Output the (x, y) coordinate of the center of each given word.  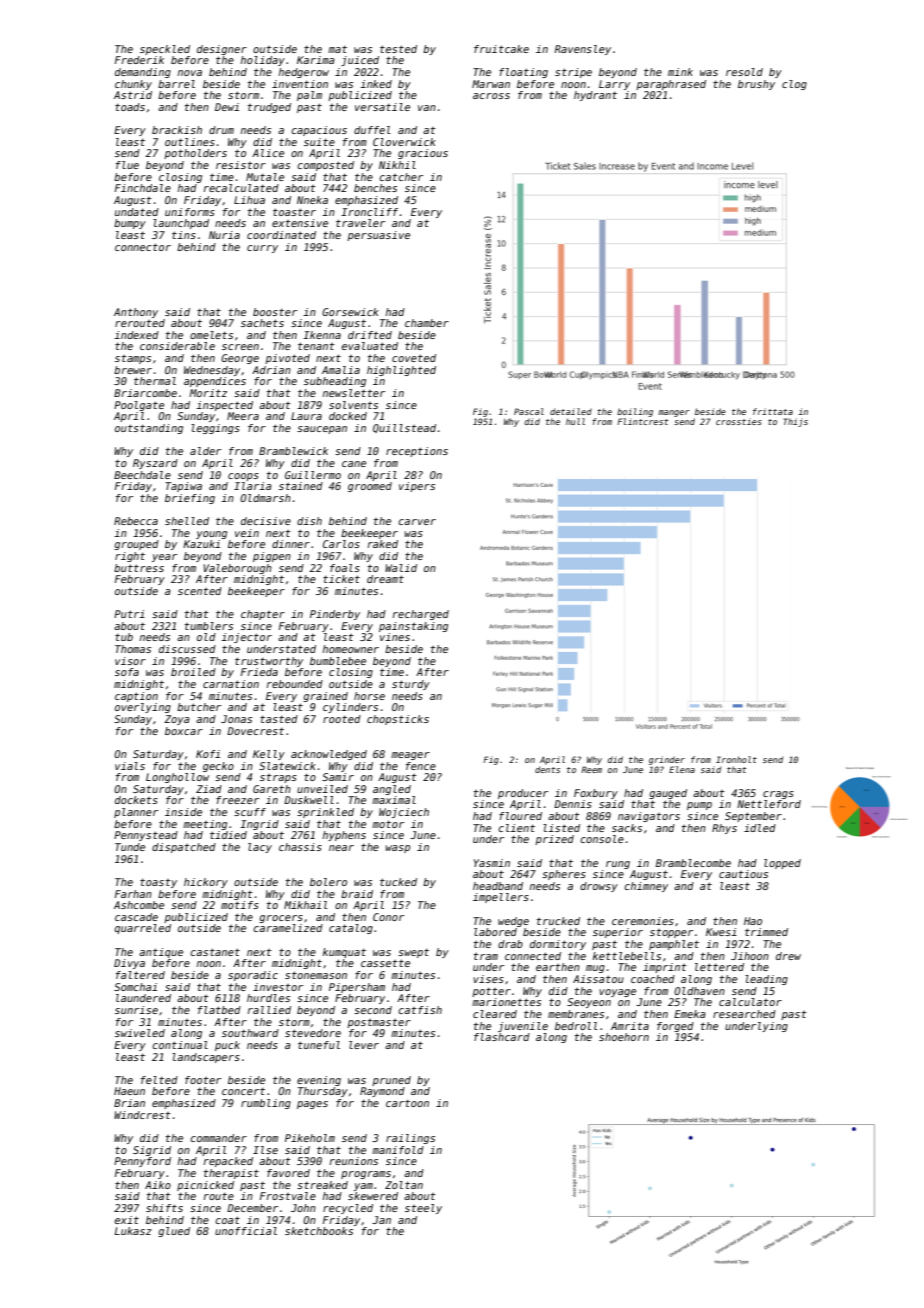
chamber (427, 323)
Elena (682, 769)
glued (174, 1232)
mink (680, 72)
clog (794, 85)
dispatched (184, 848)
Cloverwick (404, 142)
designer (222, 50)
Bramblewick (293, 451)
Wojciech (404, 813)
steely (423, 1209)
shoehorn (624, 1037)
